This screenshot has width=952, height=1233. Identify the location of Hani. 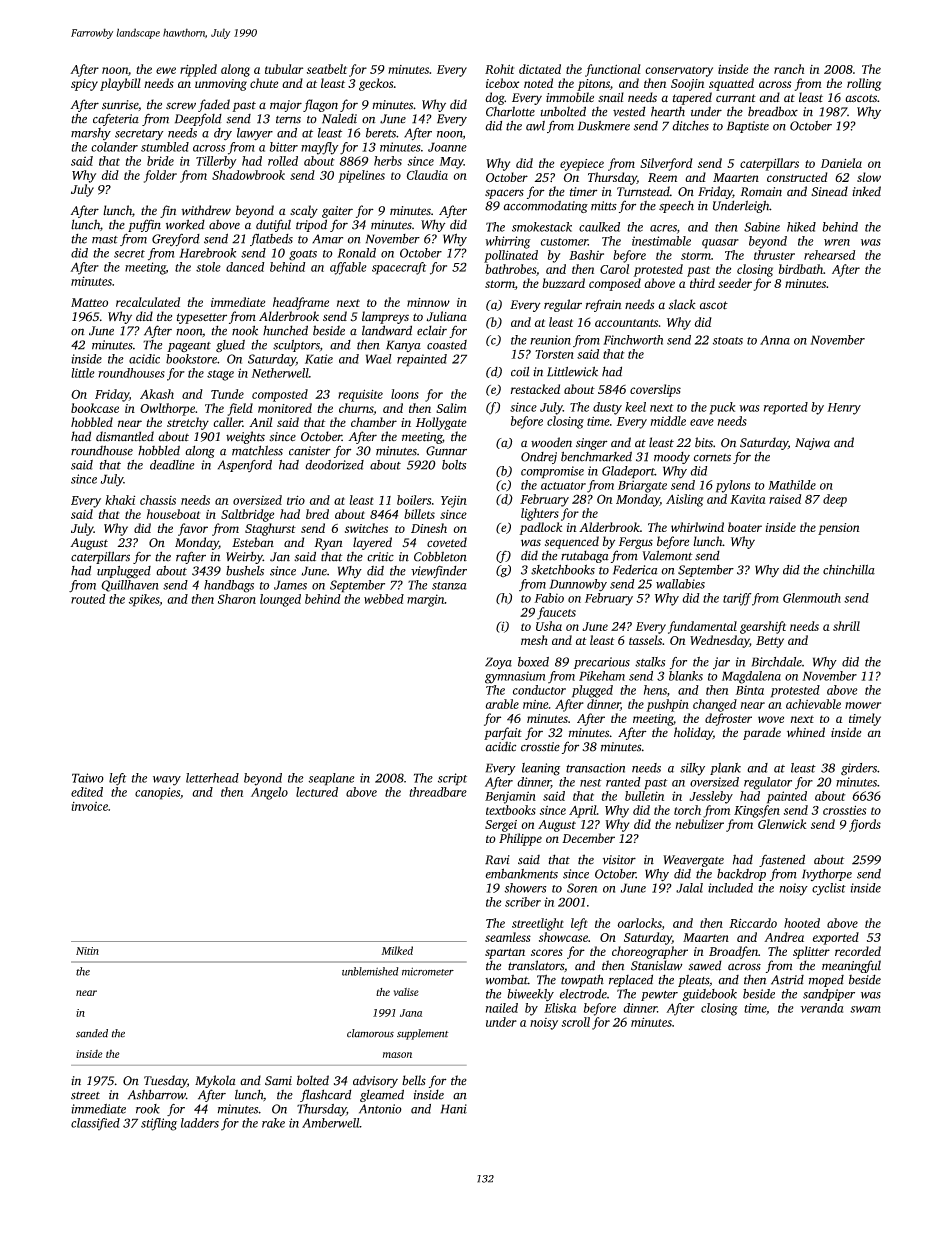
(454, 1109).
